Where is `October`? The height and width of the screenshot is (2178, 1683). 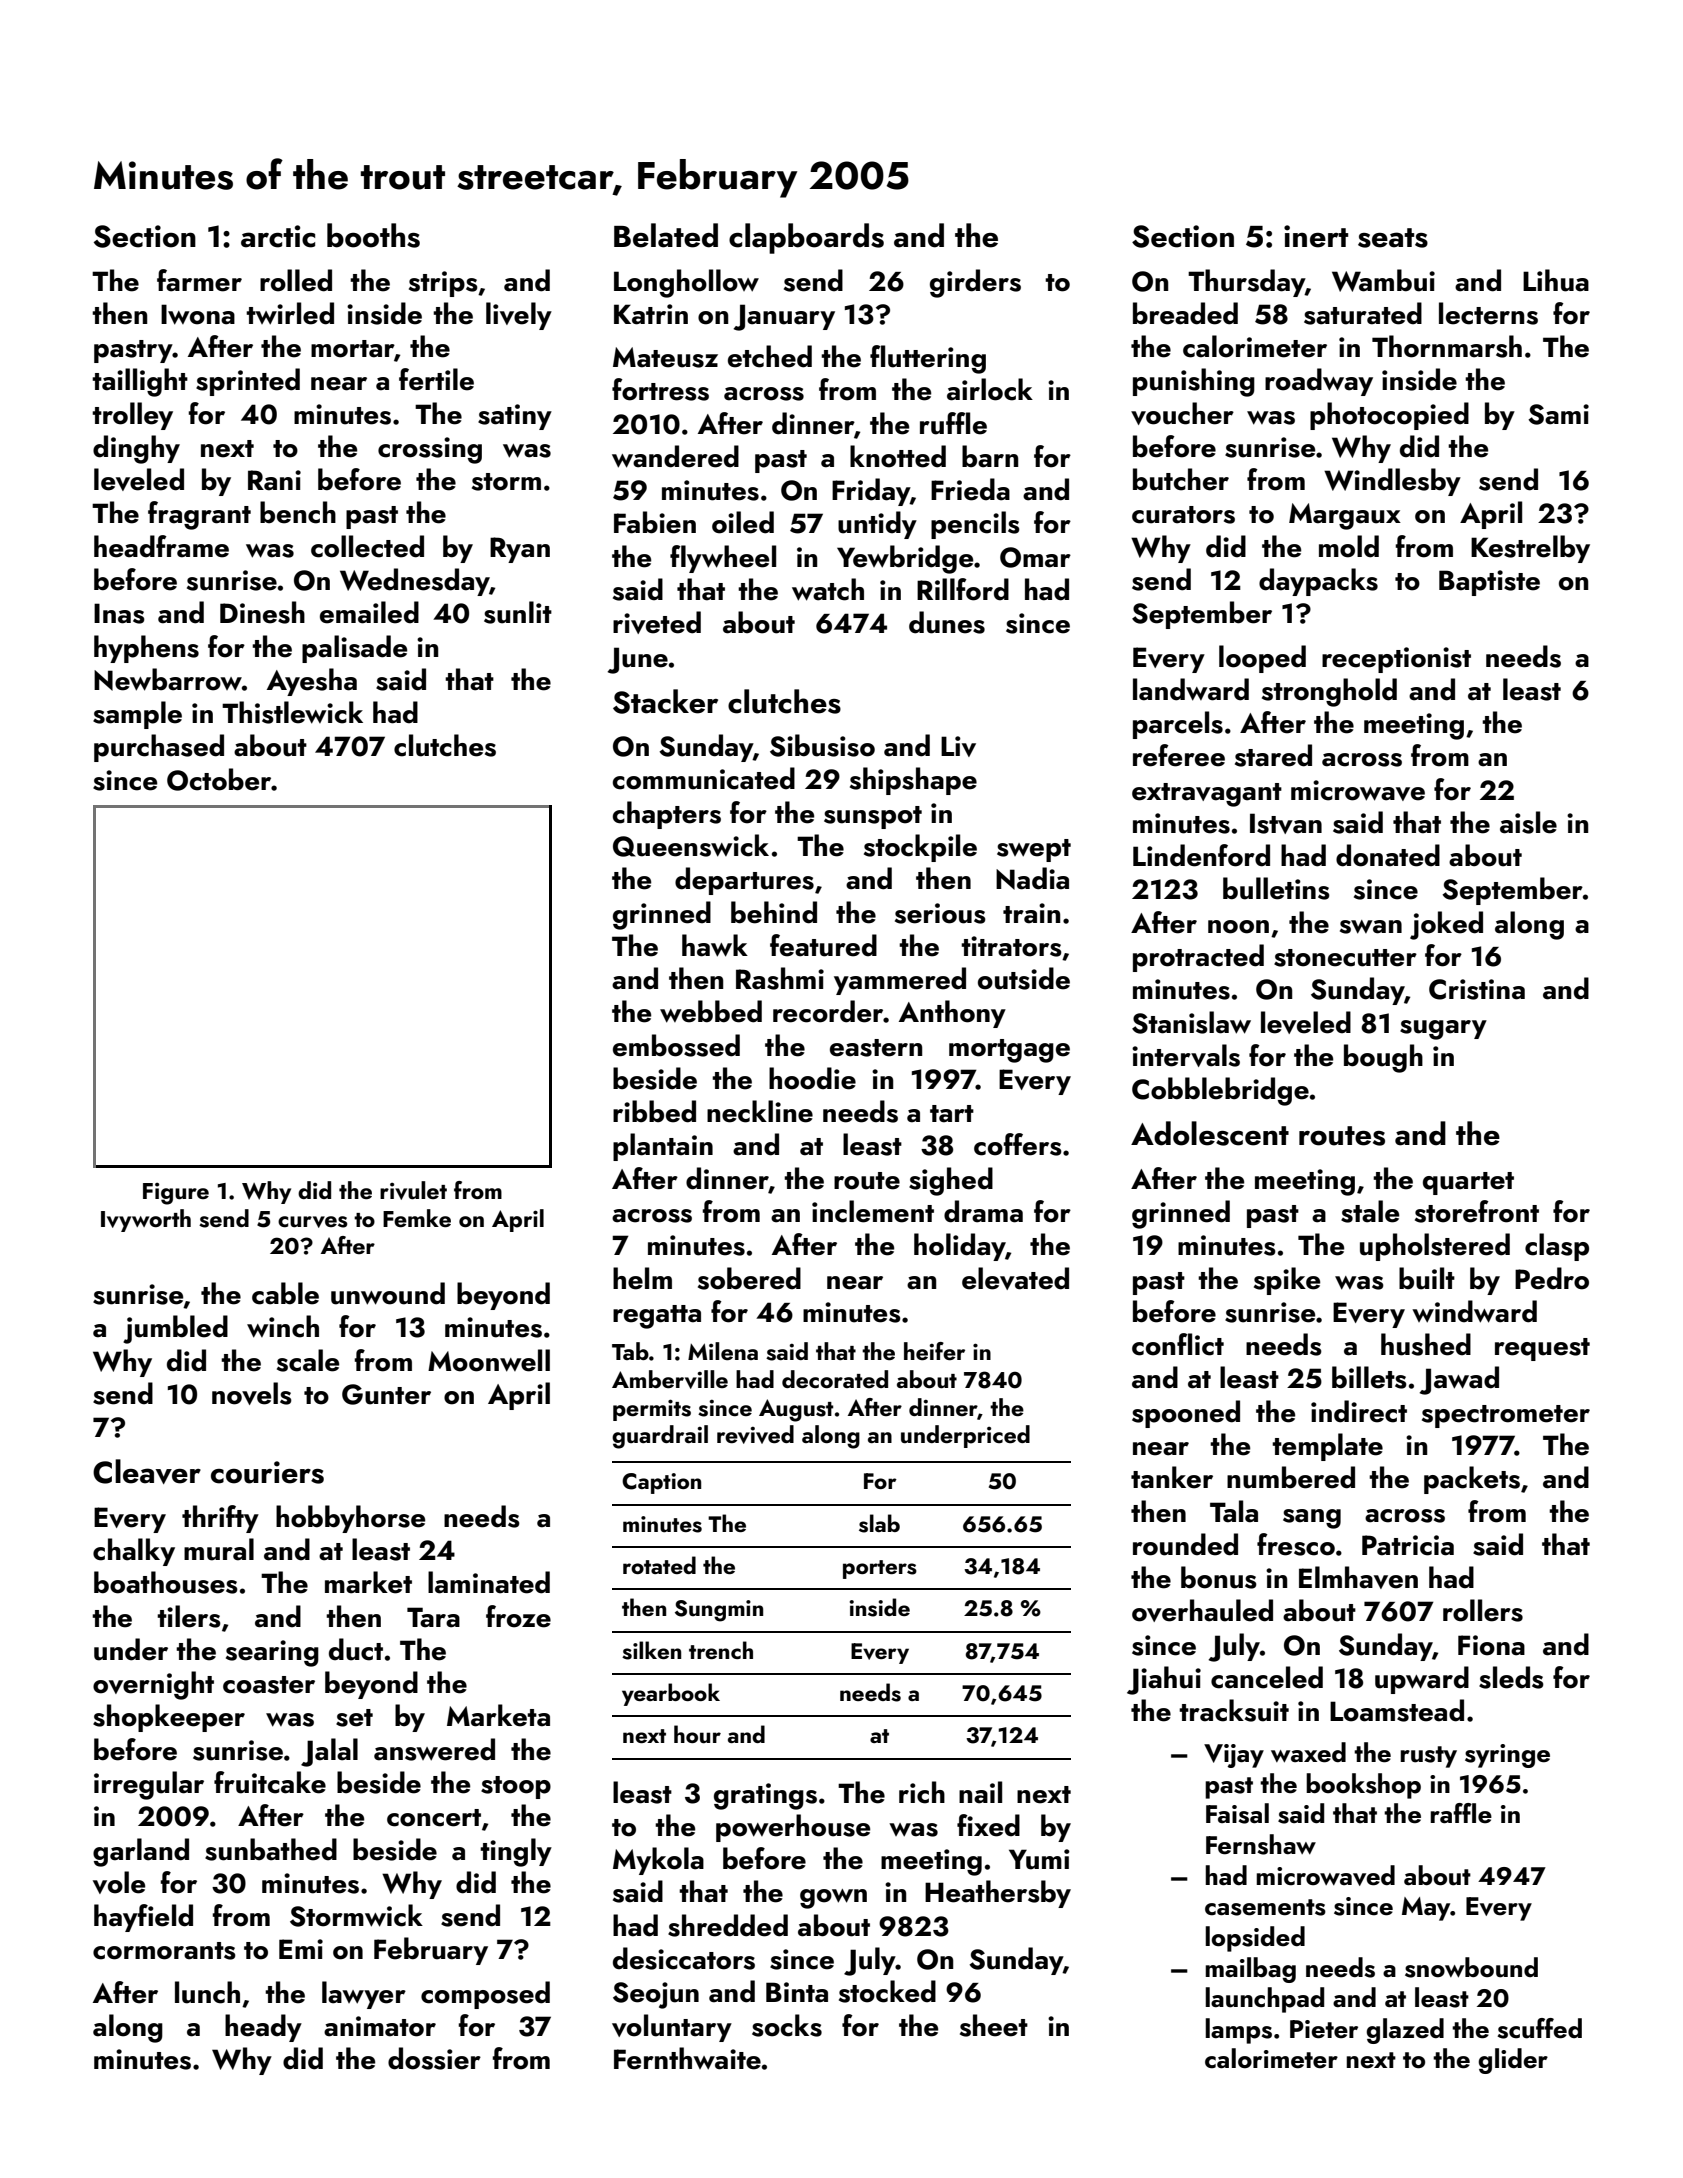
October is located at coordinates (219, 779).
